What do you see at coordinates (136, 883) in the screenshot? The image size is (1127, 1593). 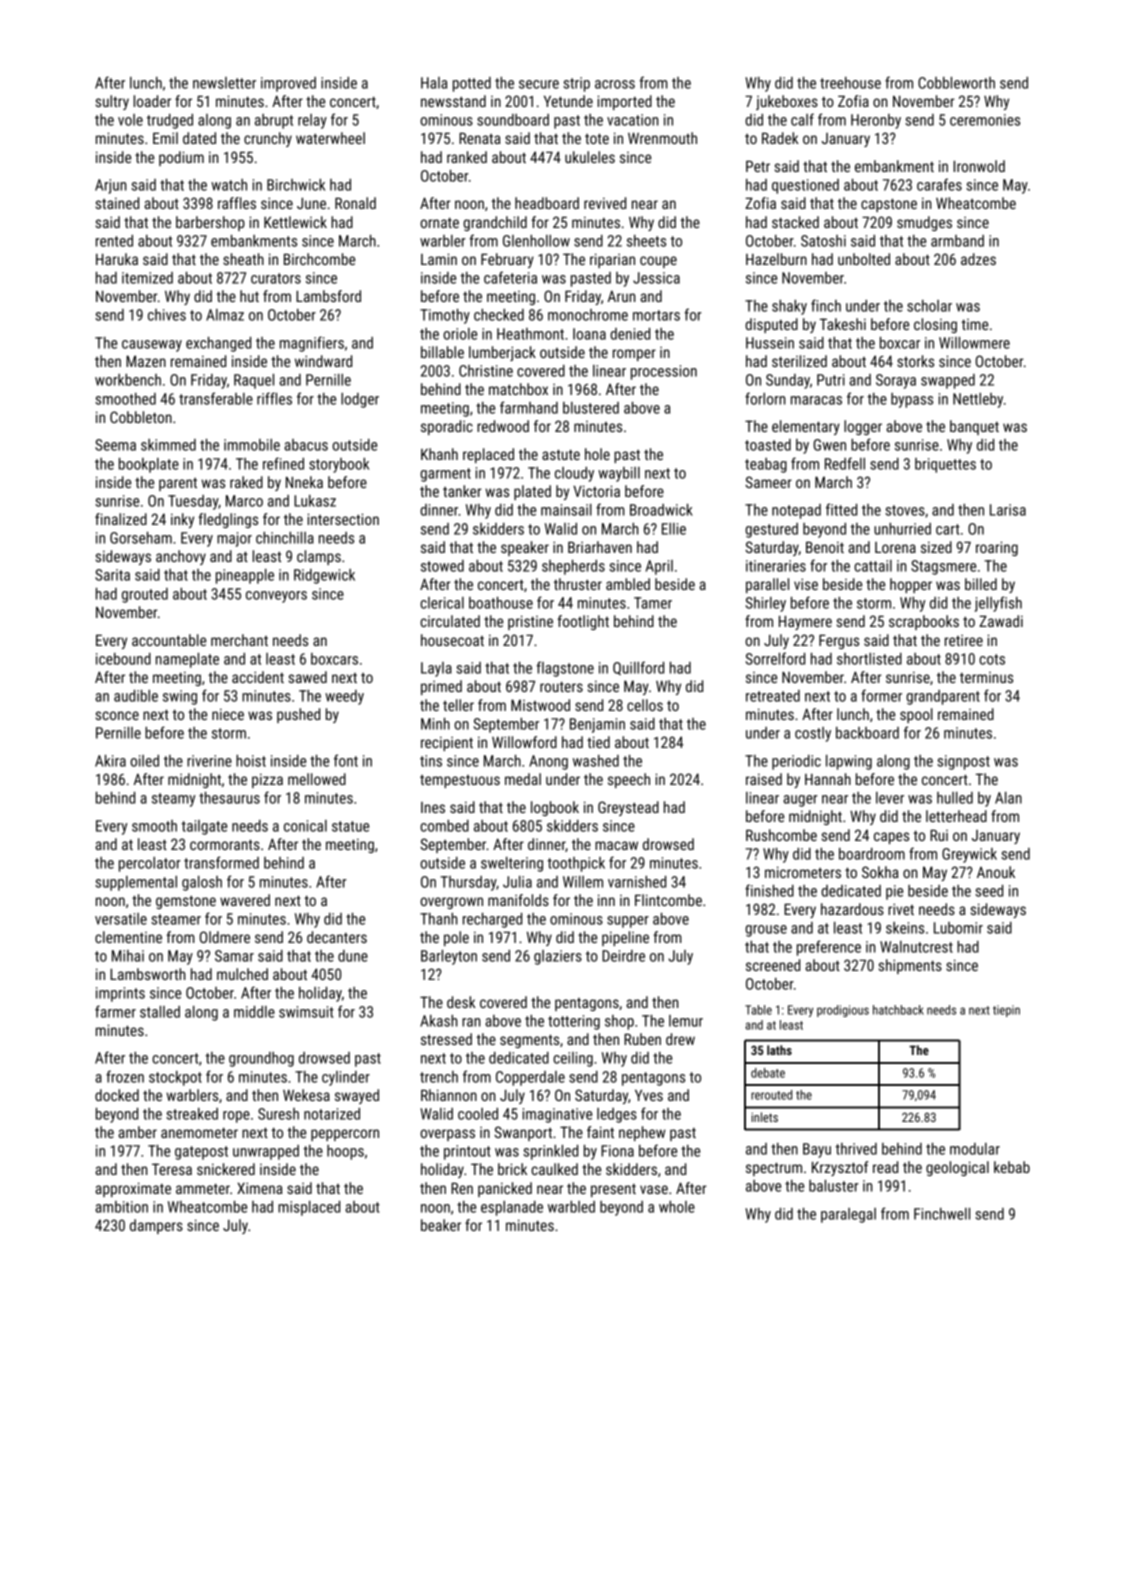 I see `supplemental` at bounding box center [136, 883].
